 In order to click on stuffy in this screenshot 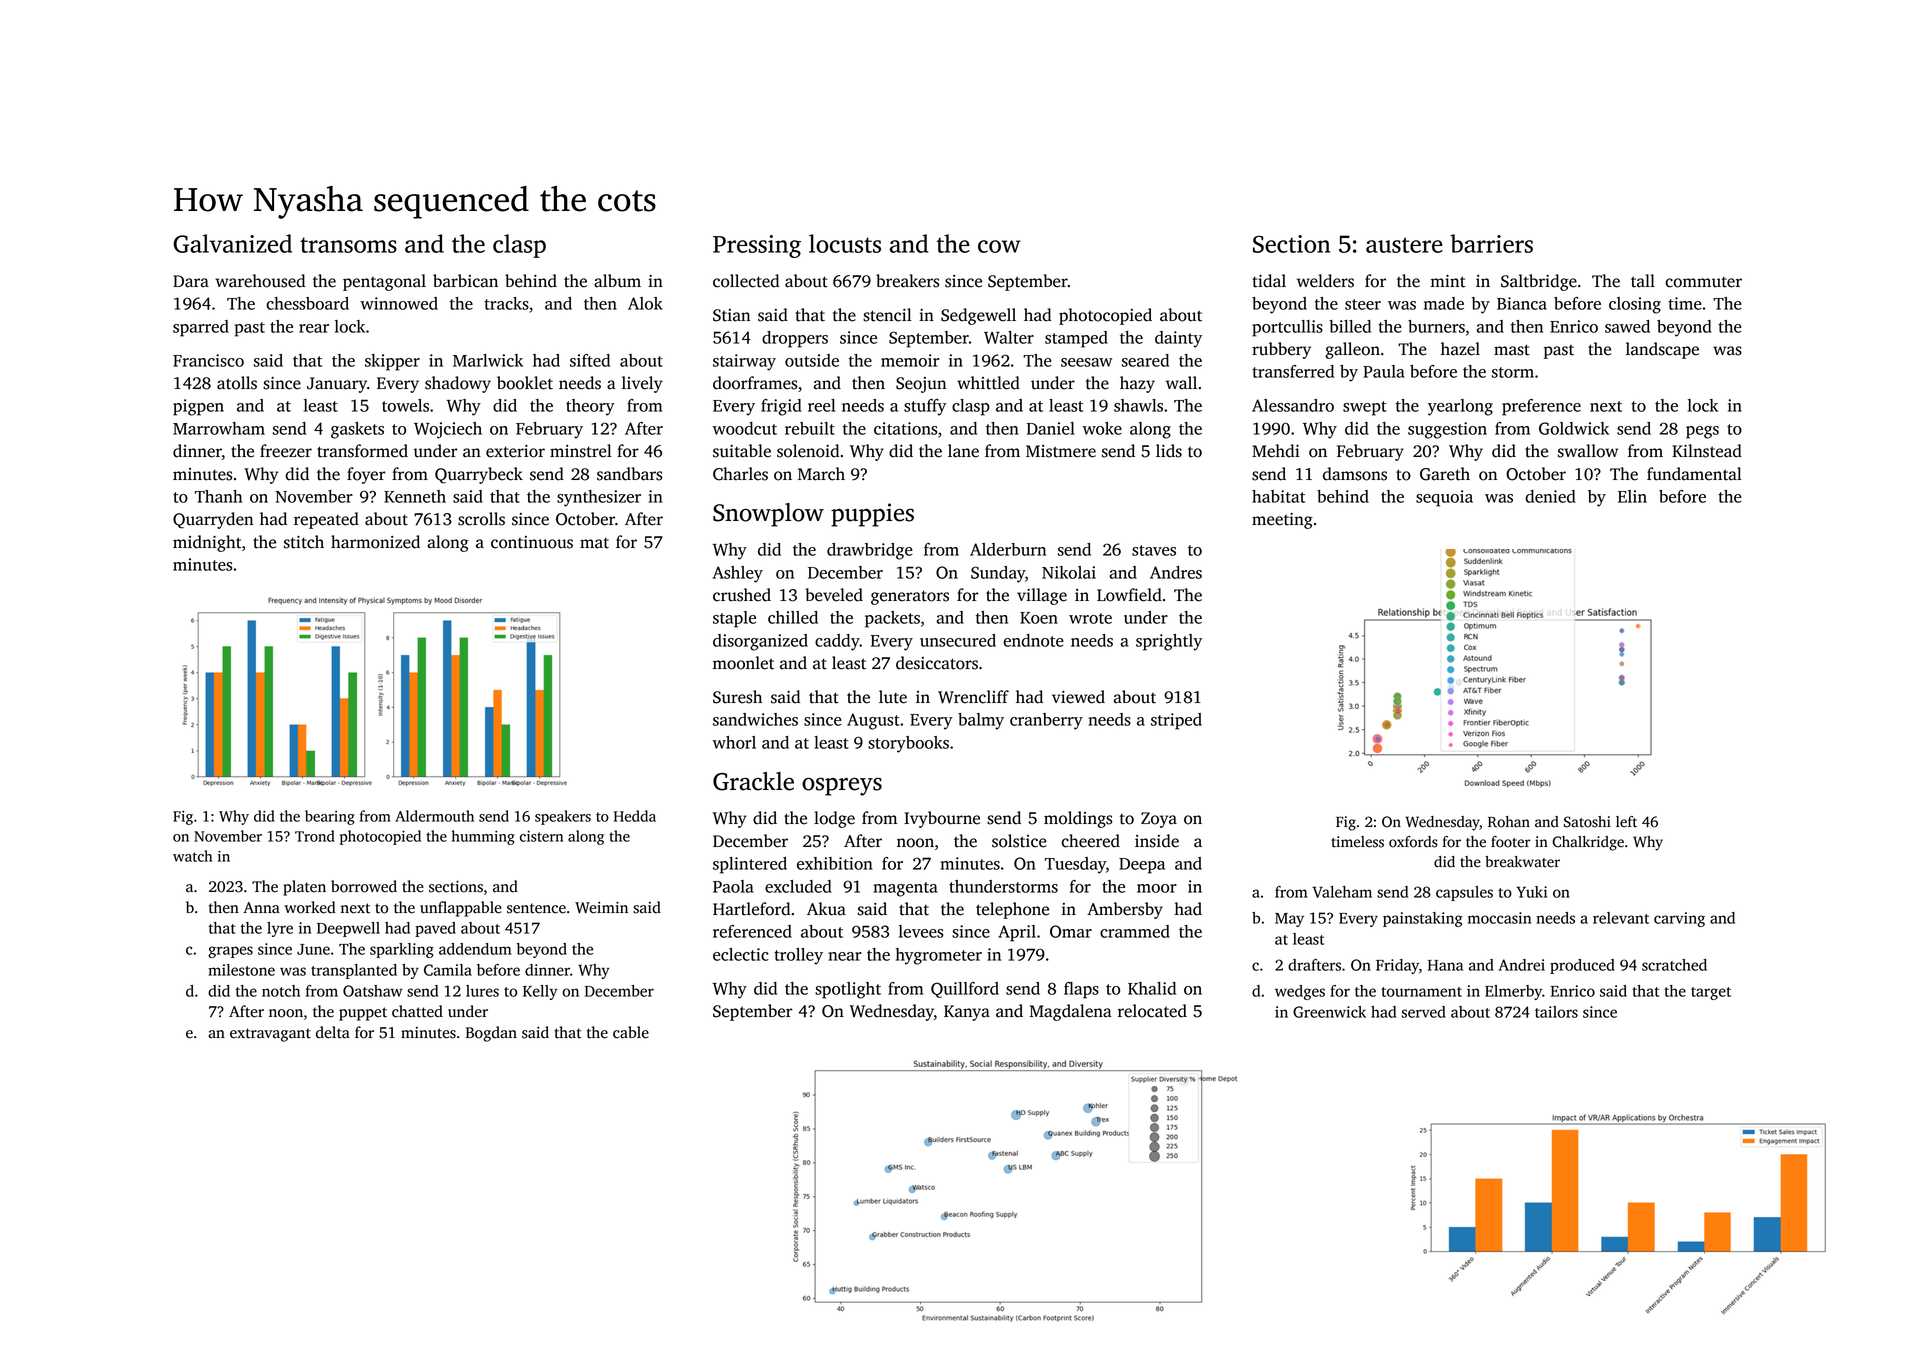, I will do `click(925, 407)`.
